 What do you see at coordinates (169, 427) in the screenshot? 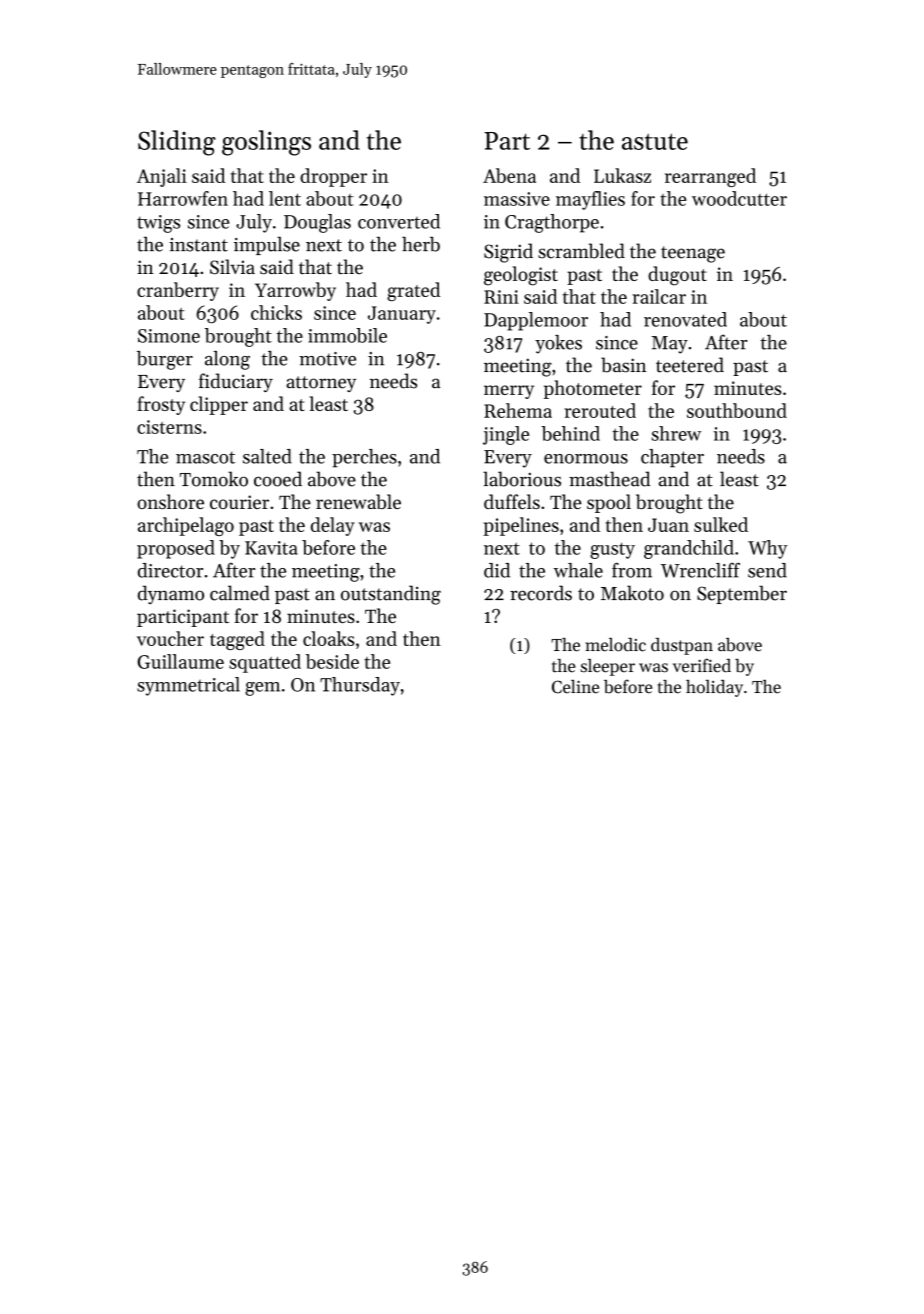
I see `cisterns` at bounding box center [169, 427].
